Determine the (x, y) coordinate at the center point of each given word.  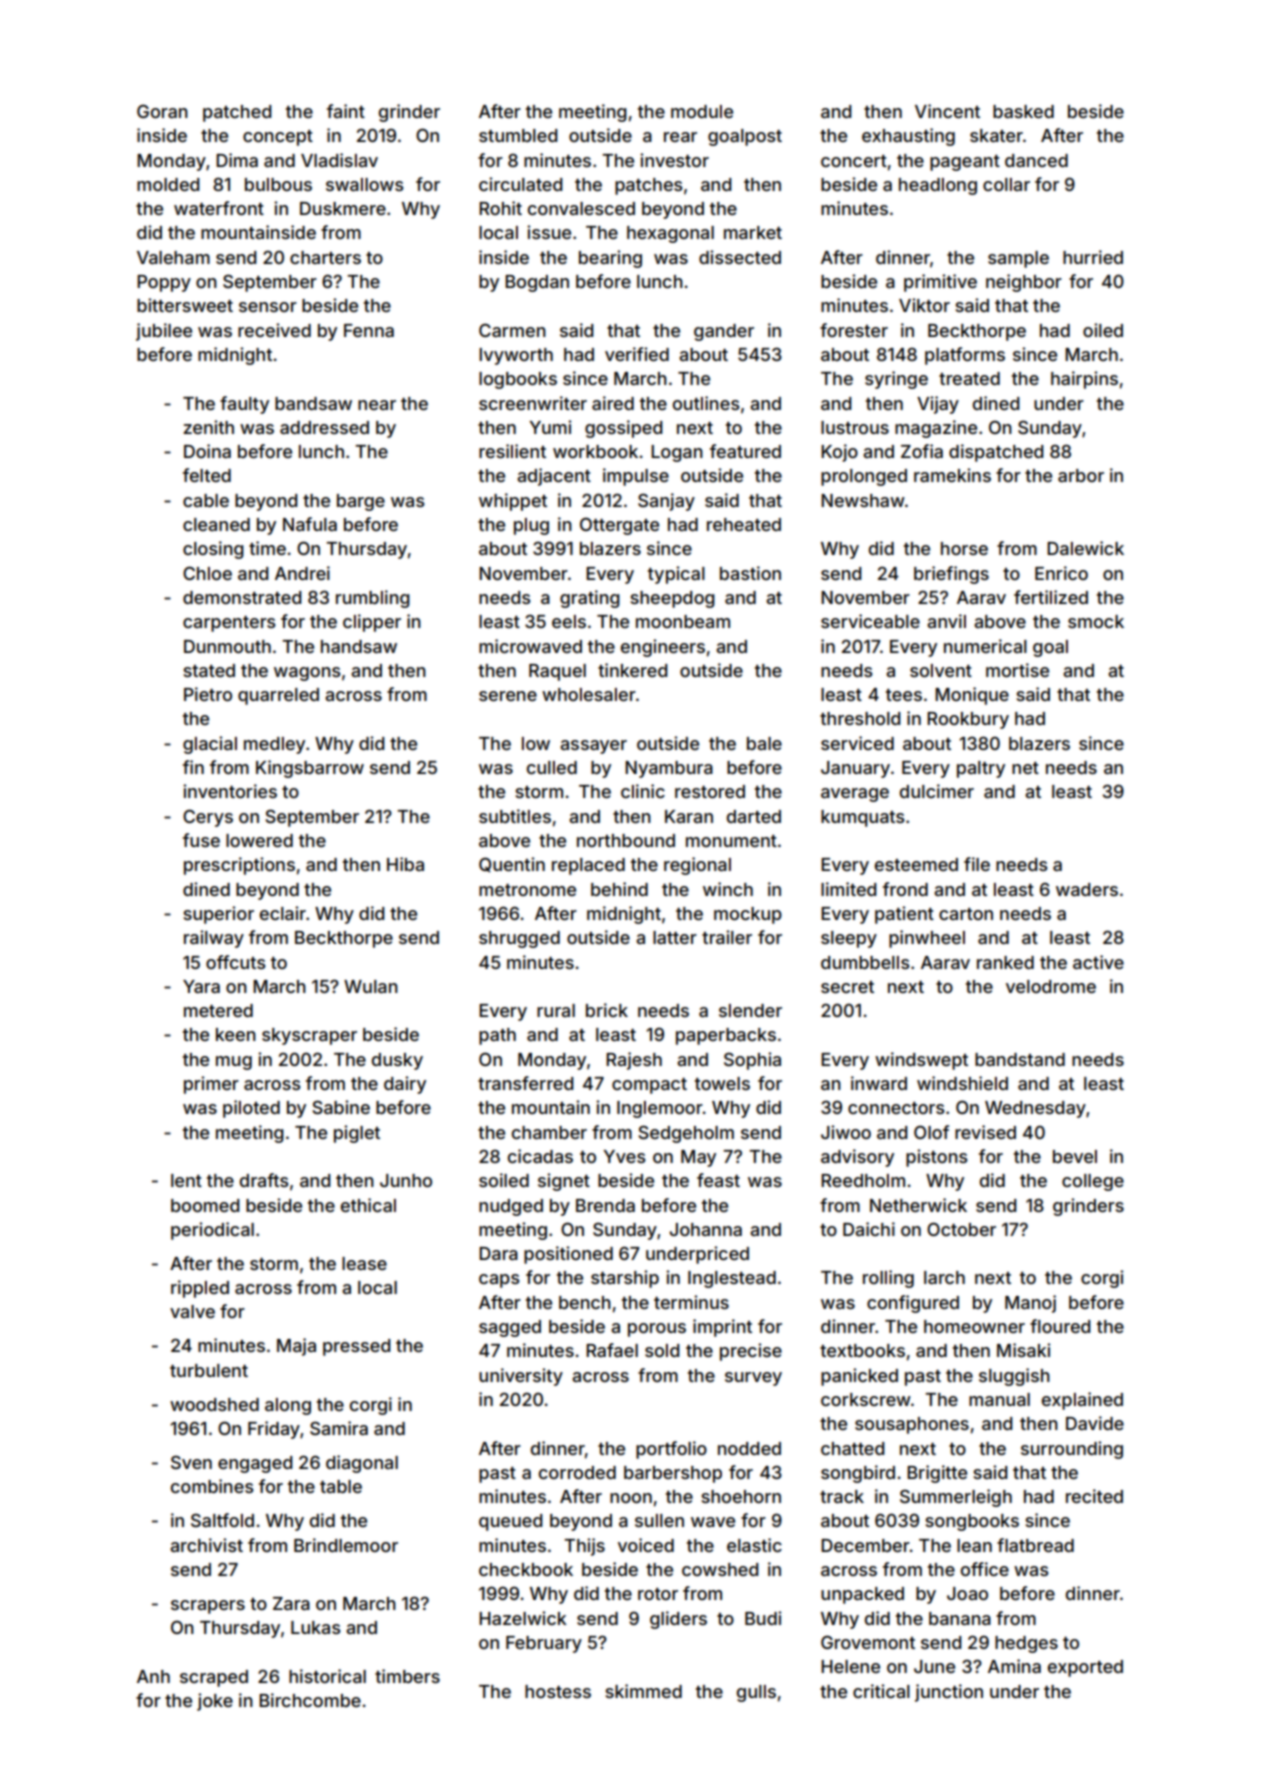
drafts (264, 1180)
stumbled (518, 135)
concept (278, 138)
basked (1023, 111)
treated (969, 378)
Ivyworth (516, 356)
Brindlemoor (346, 1545)
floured (1060, 1326)
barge (361, 502)
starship (625, 1279)
